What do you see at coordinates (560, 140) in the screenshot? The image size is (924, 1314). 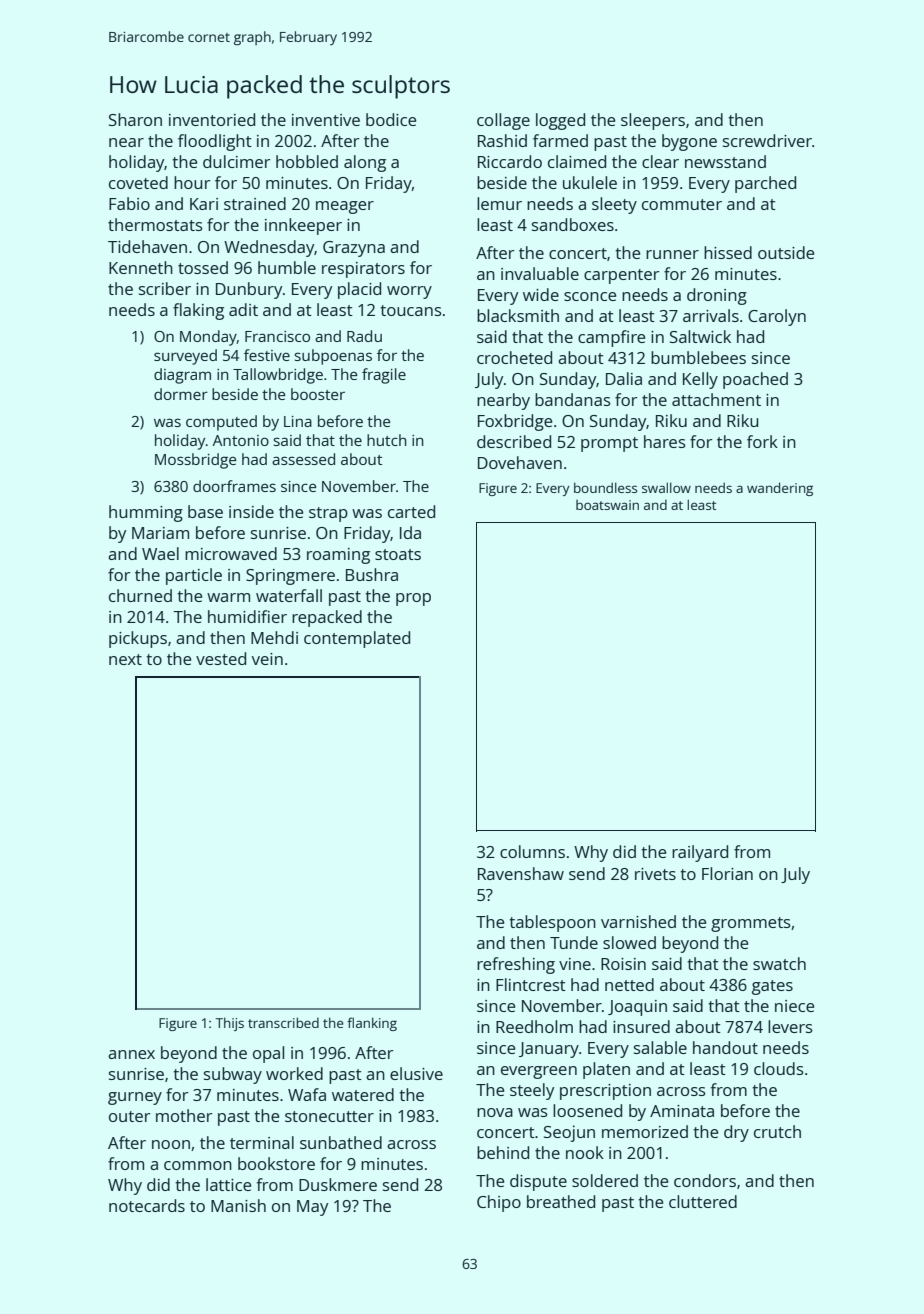 I see `farmed` at bounding box center [560, 140].
